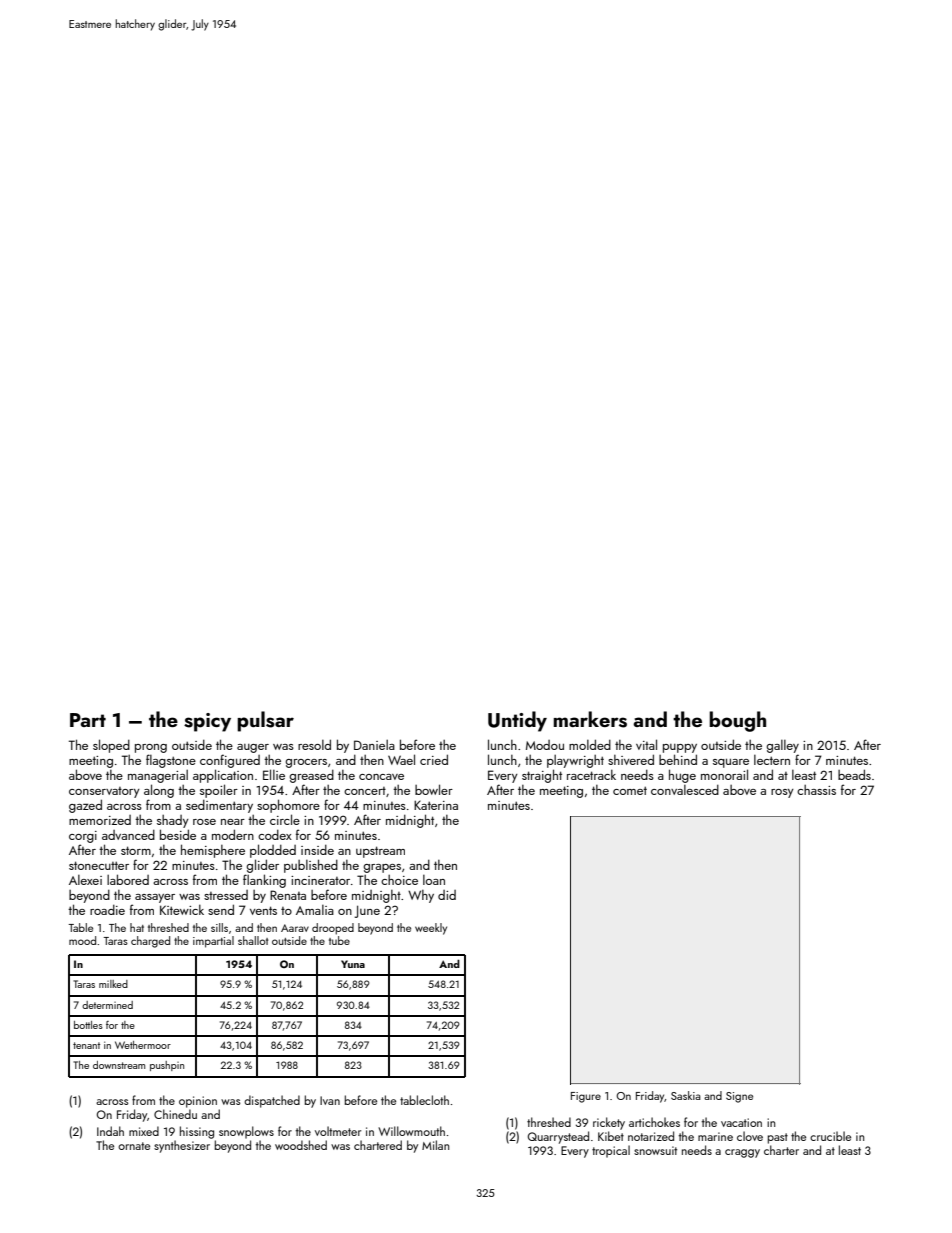  I want to click on charged, so click(150, 942).
